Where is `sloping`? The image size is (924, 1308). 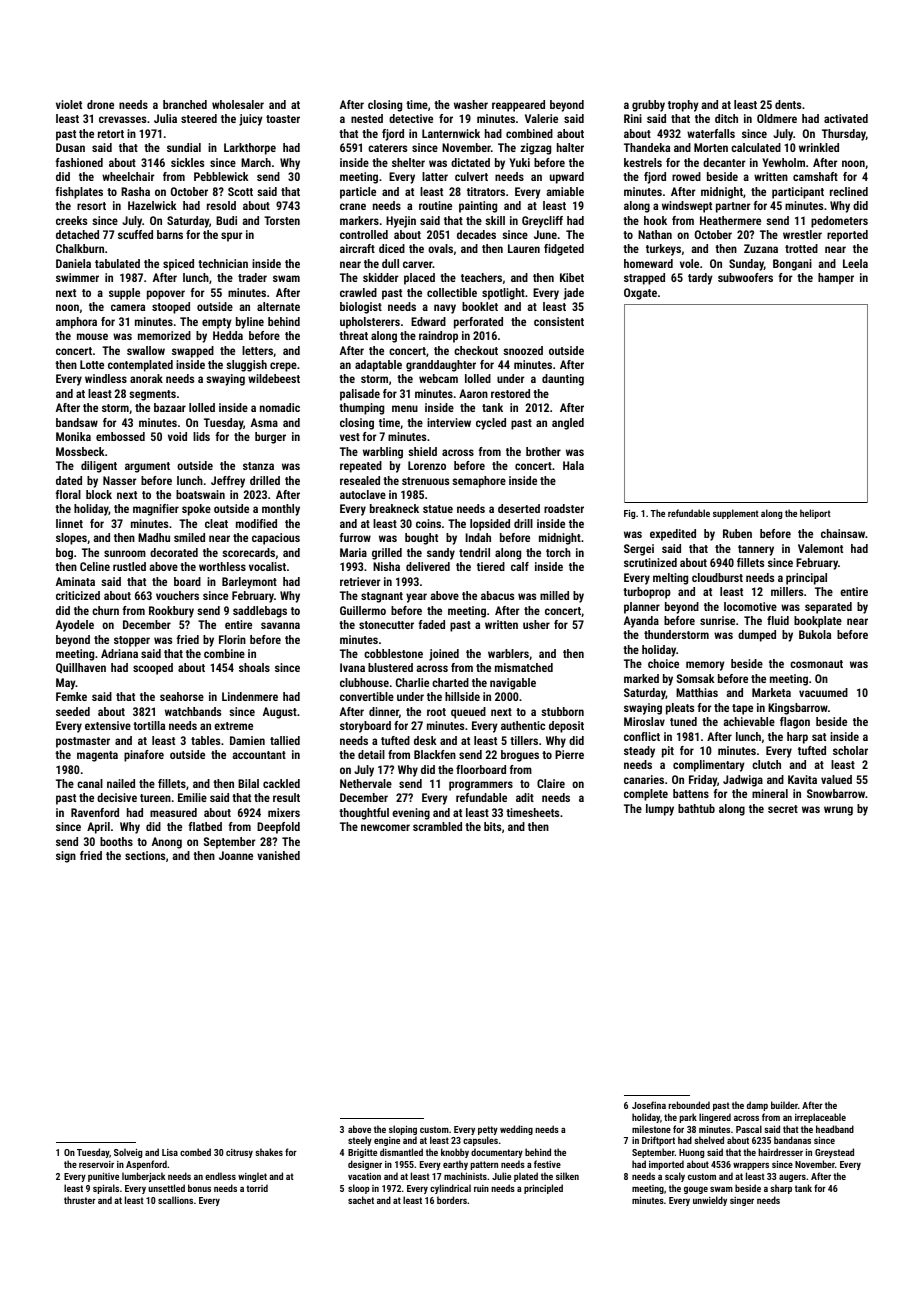 sloping is located at coordinates (403, 1130).
